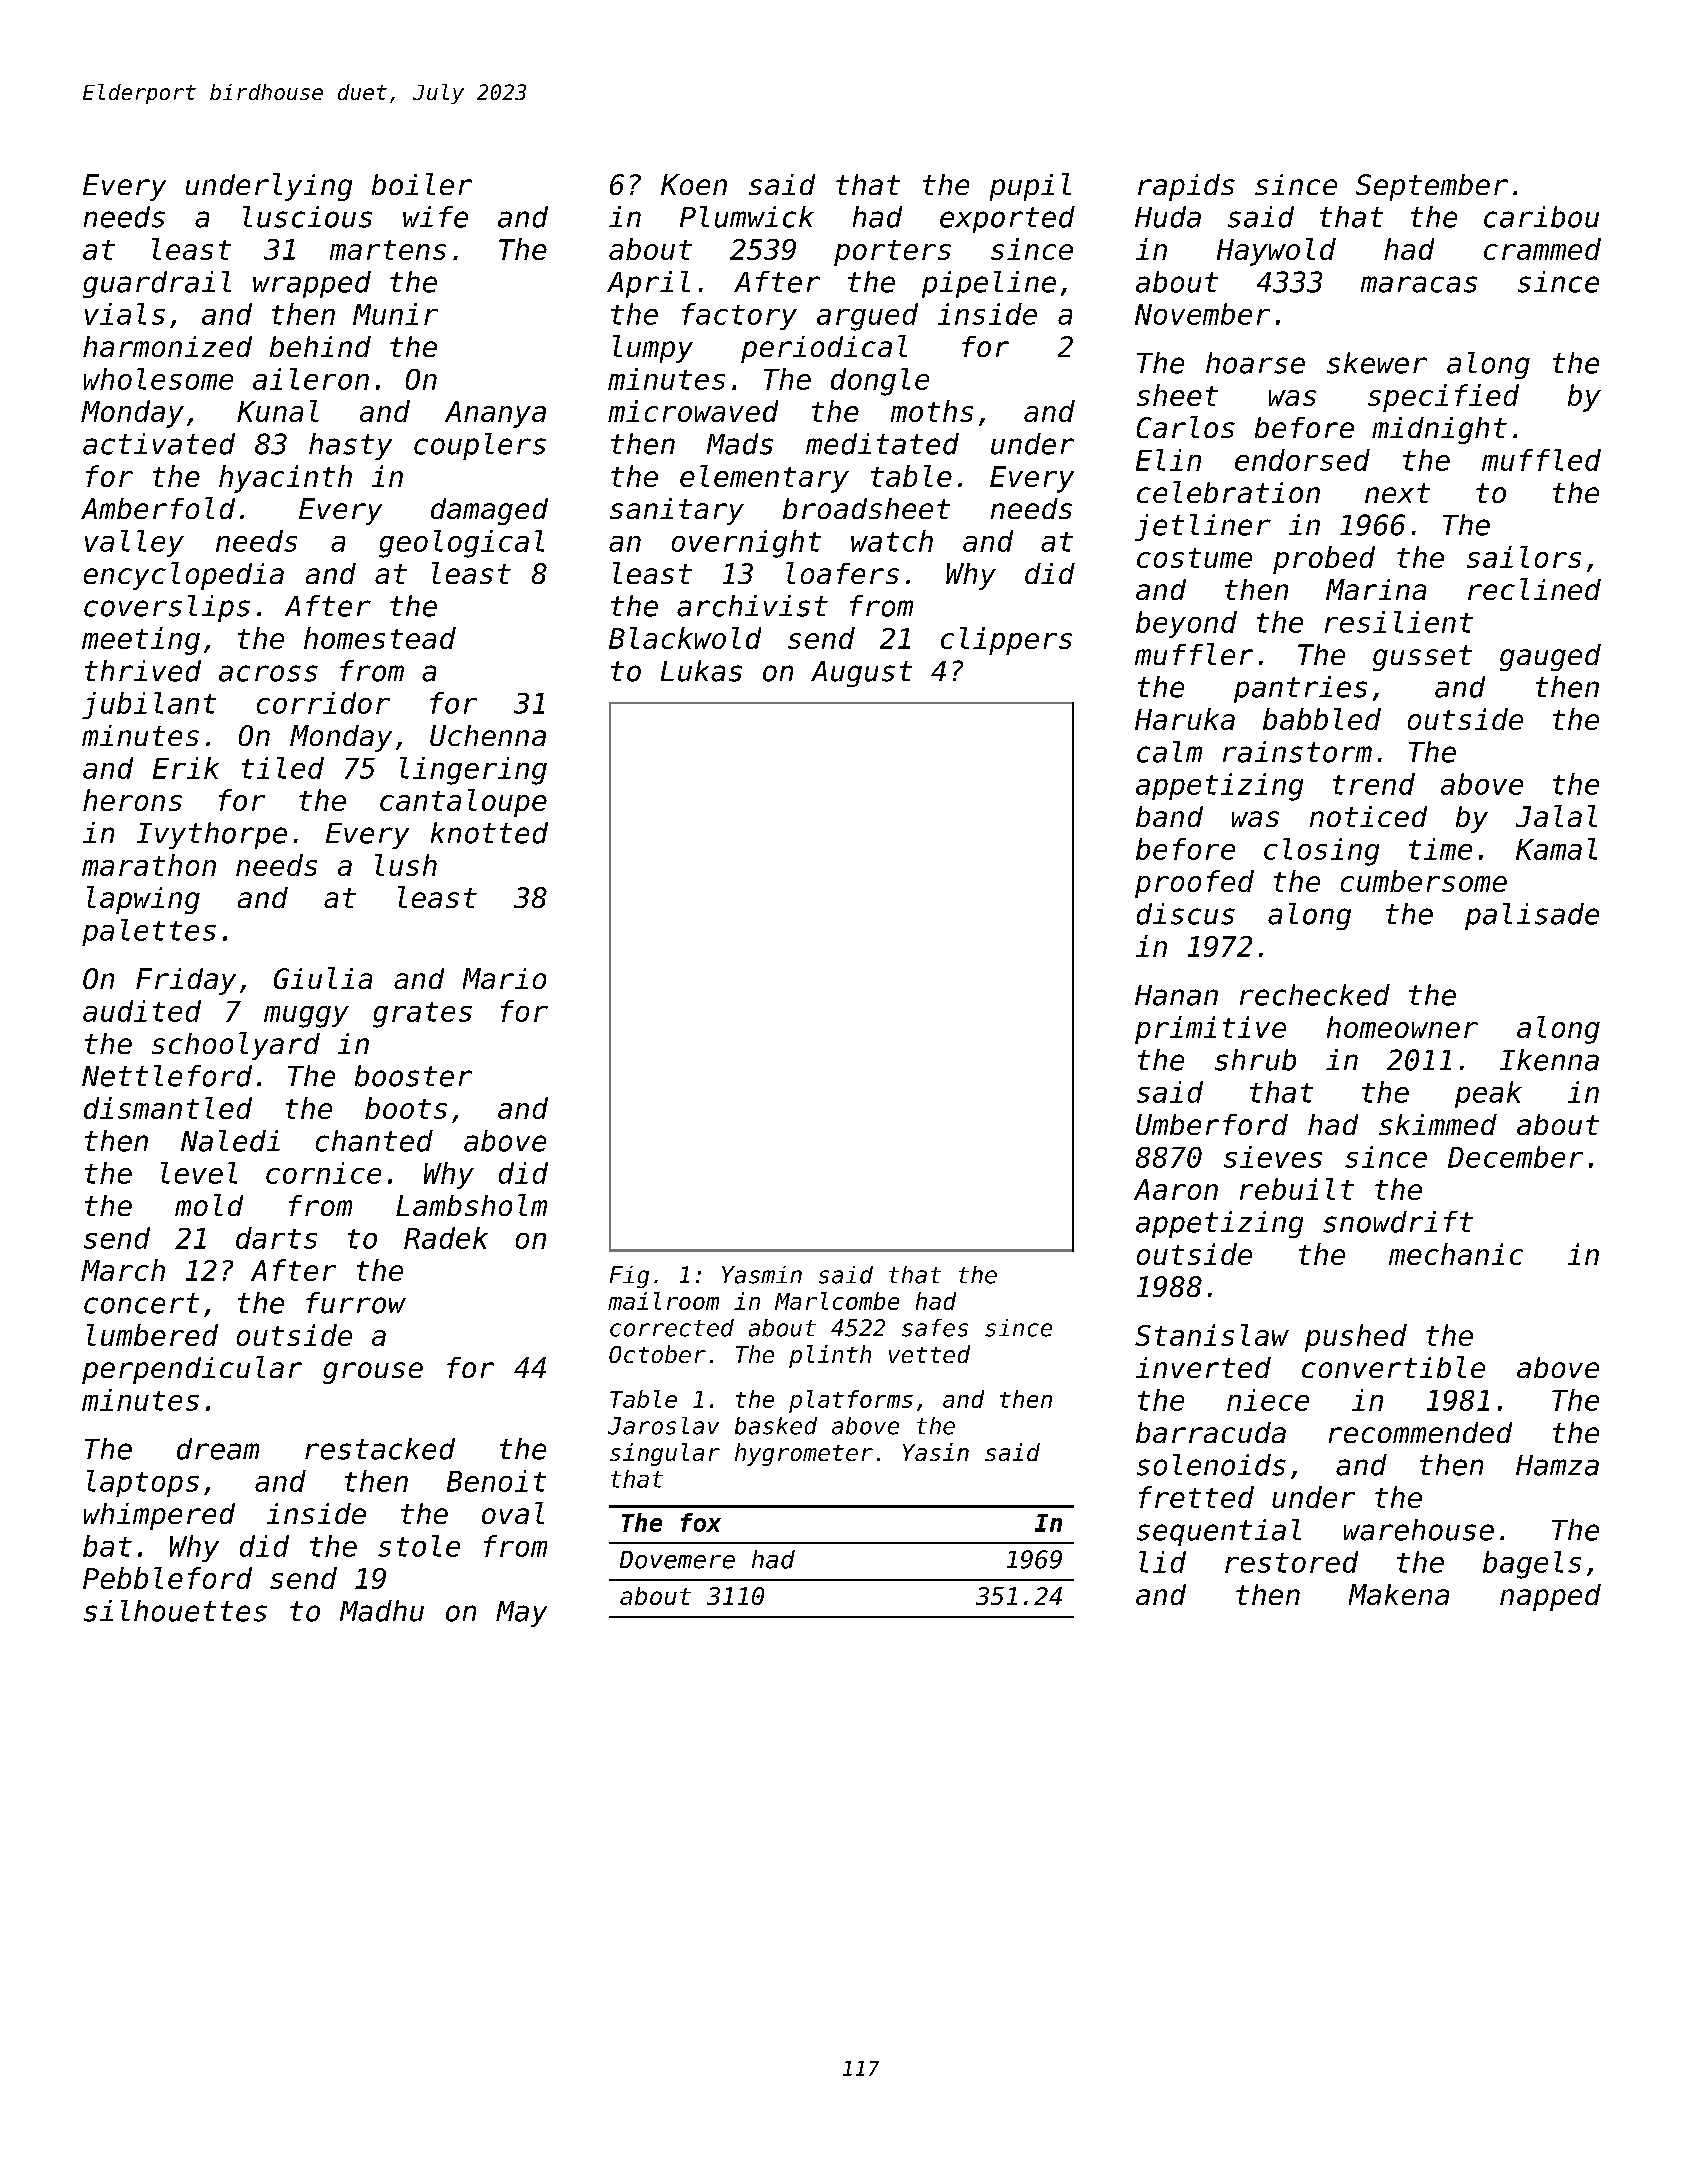  Describe the element at coordinates (1524, 557) in the screenshot. I see `sailors` at that location.
